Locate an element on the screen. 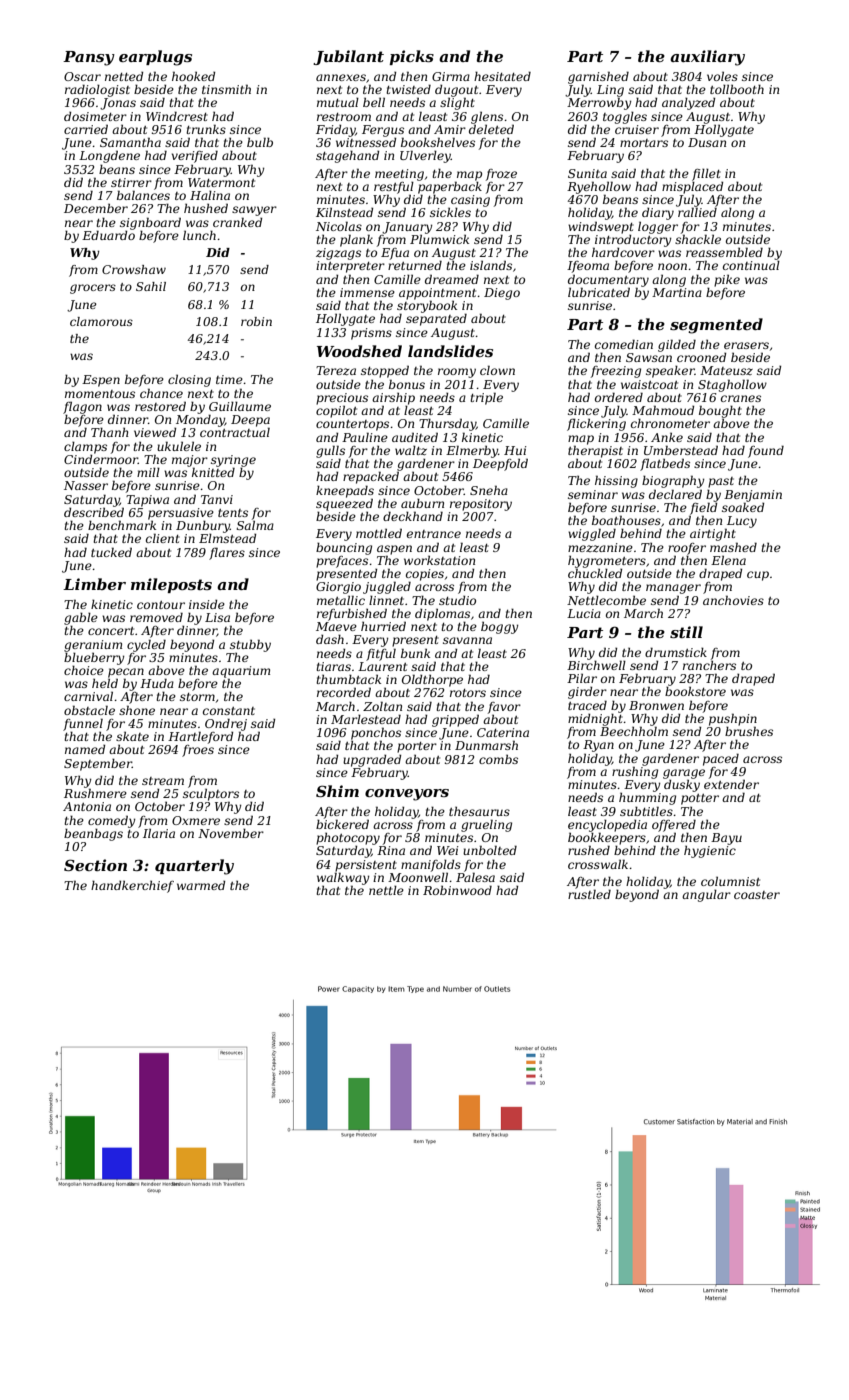  clamps is located at coordinates (85, 447).
